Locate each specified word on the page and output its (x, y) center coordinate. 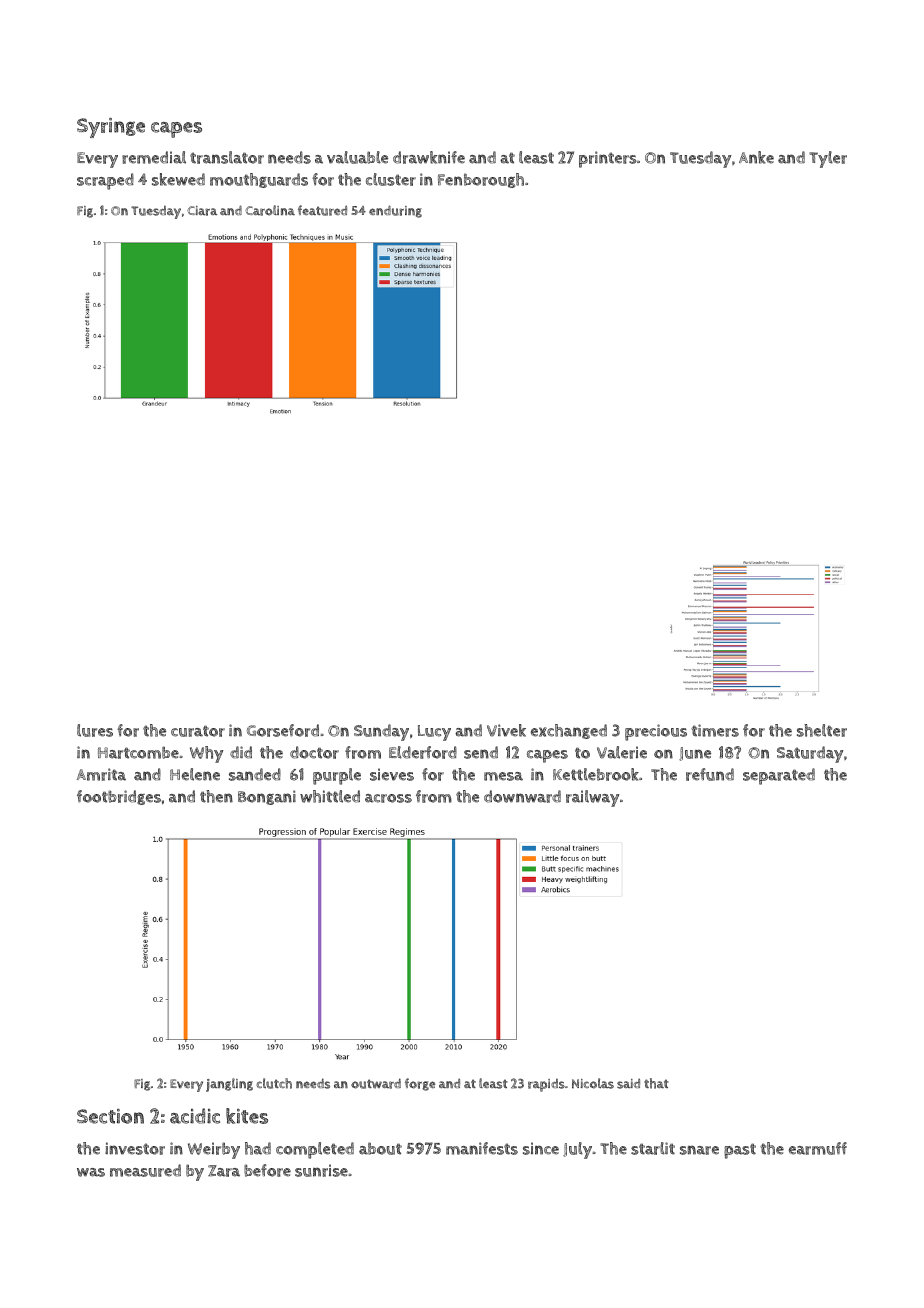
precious (656, 732)
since (541, 1148)
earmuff (818, 1148)
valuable (357, 157)
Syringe (111, 128)
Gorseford (283, 730)
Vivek (506, 730)
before (267, 1170)
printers (608, 159)
